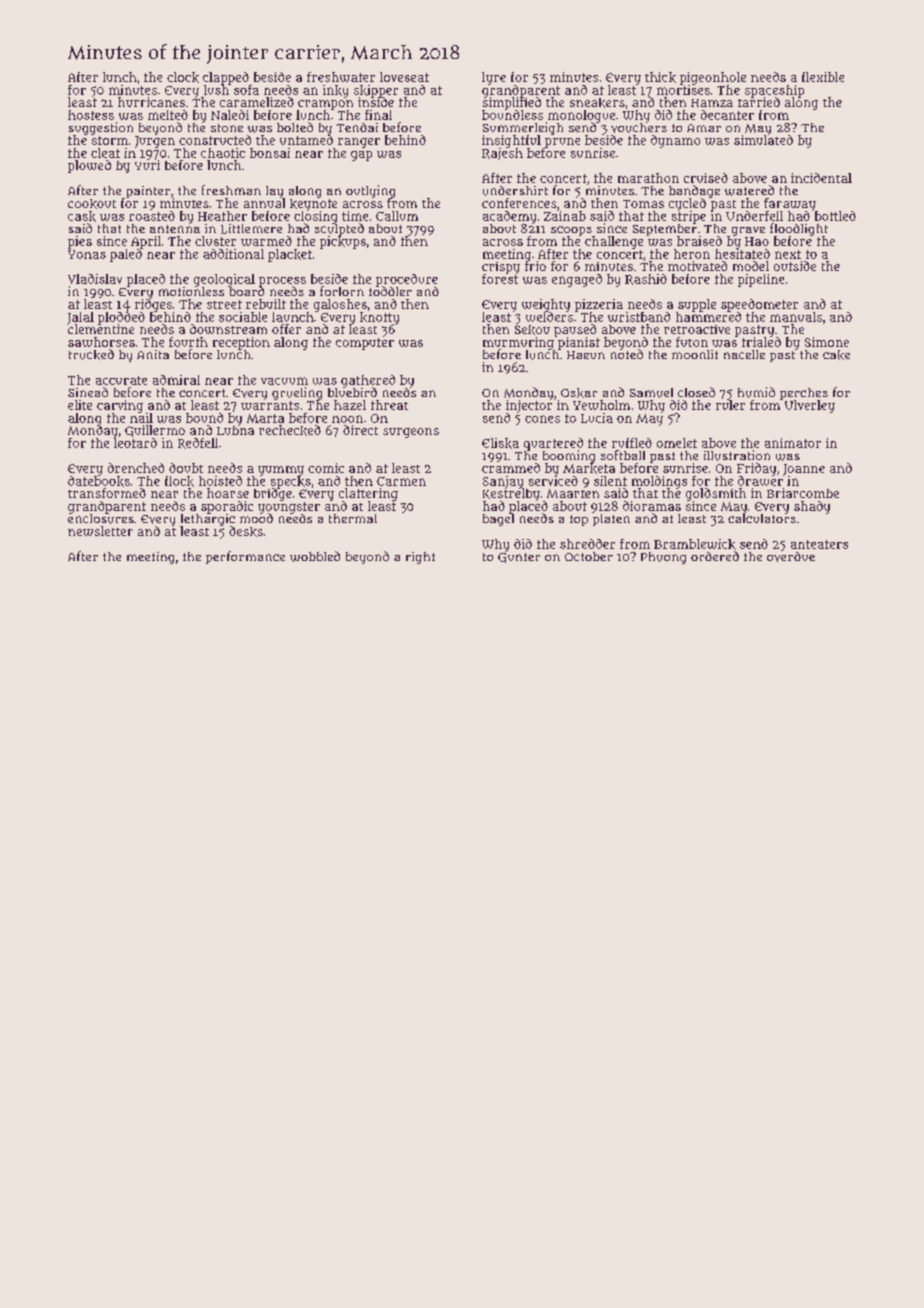  I want to click on gap, so click(361, 156).
